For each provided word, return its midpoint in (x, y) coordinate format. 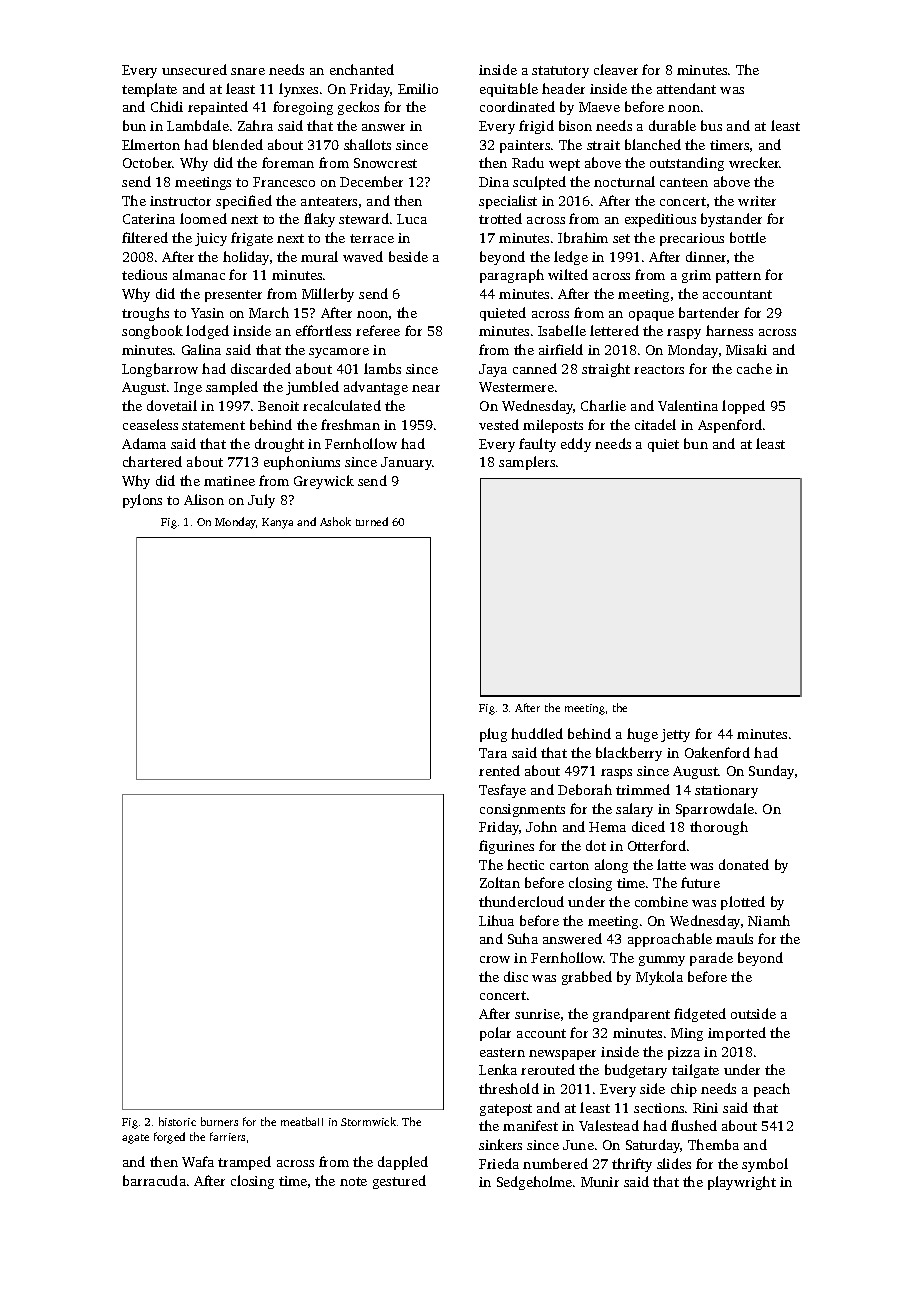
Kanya (277, 523)
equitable (509, 90)
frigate (252, 239)
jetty (675, 735)
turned (372, 521)
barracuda (154, 1180)
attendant (686, 88)
